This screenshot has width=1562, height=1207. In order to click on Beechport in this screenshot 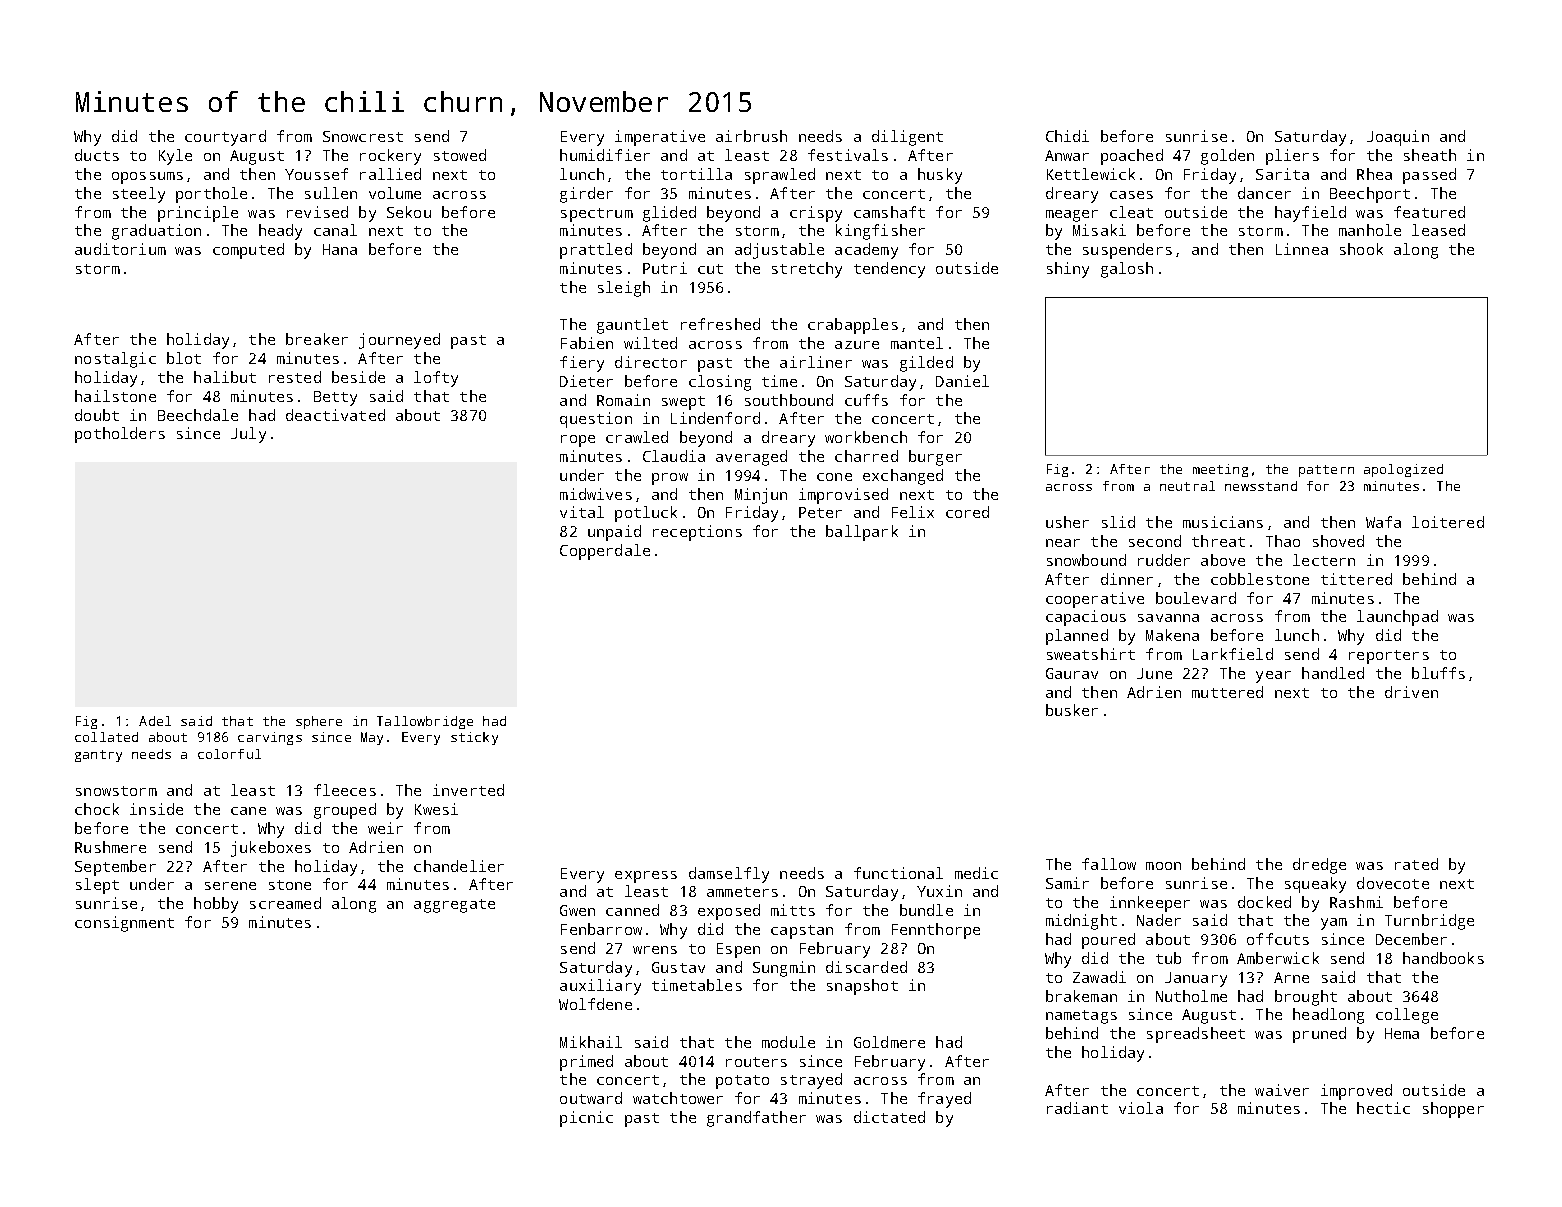, I will do `click(1370, 195)`.
